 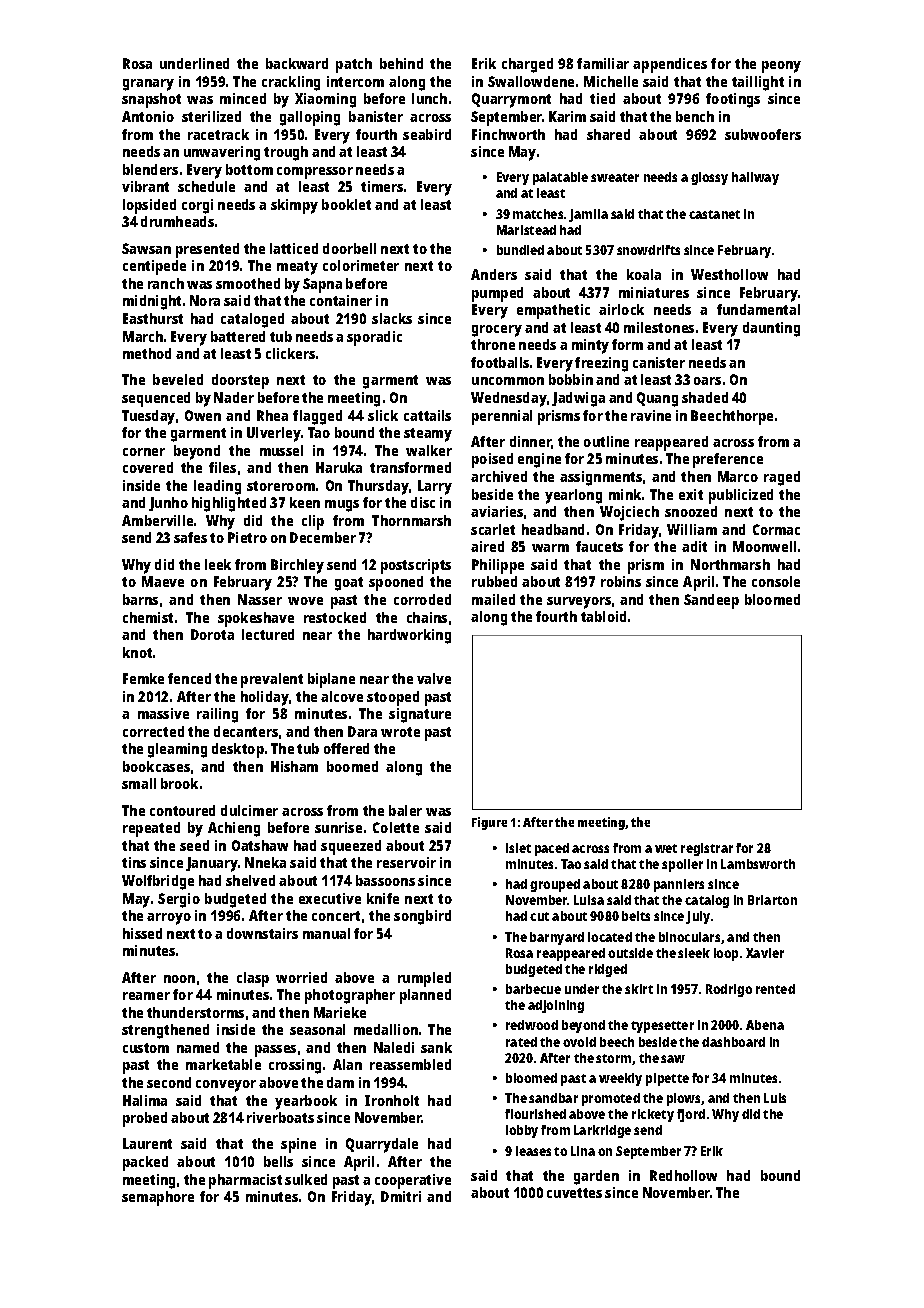 What do you see at coordinates (707, 381) in the screenshot?
I see `oars` at bounding box center [707, 381].
